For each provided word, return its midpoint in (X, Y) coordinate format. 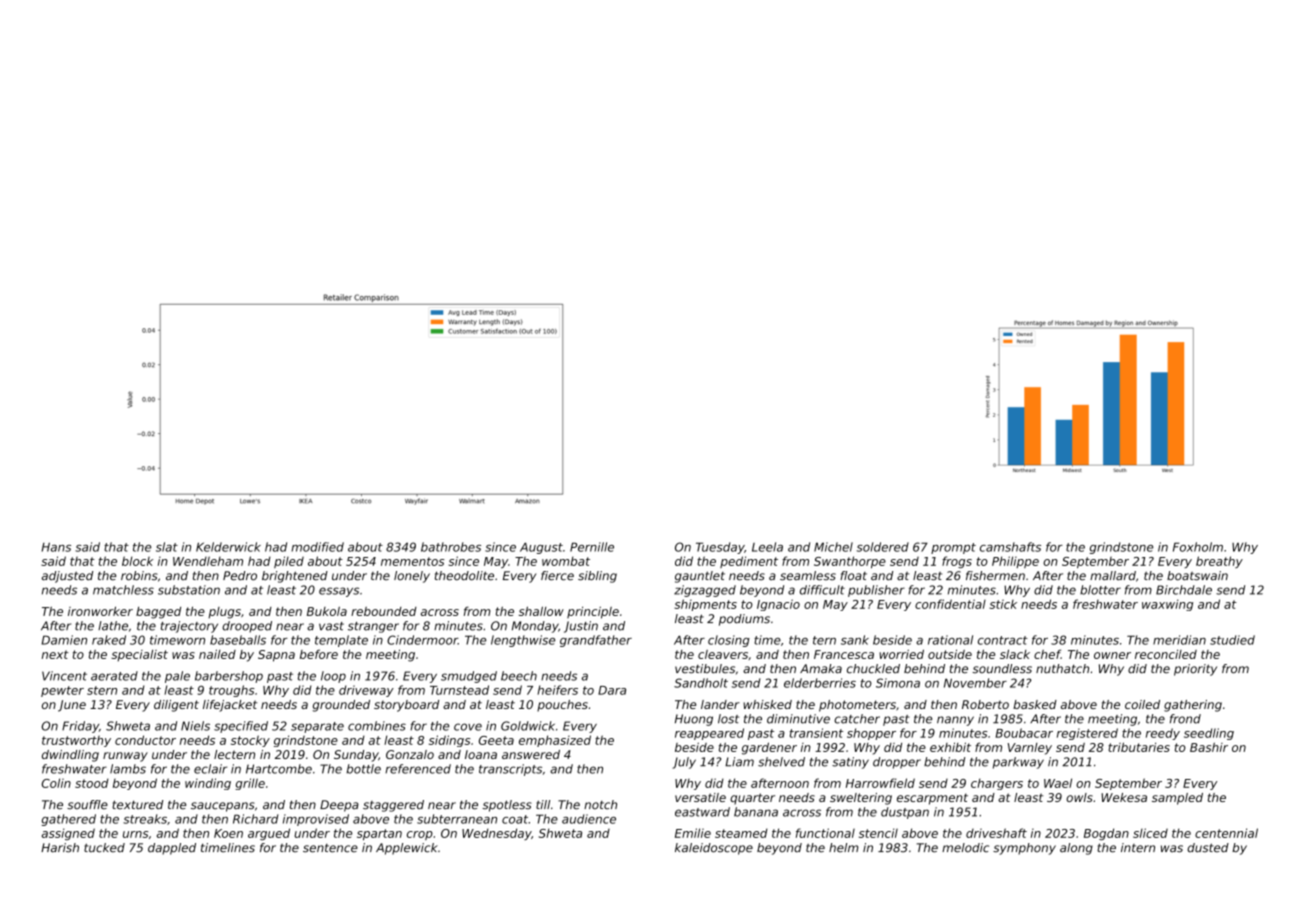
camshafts (1010, 547)
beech (519, 676)
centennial (1226, 833)
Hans (56, 547)
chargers (997, 784)
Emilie (693, 833)
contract (1003, 640)
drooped (247, 627)
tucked (104, 848)
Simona (898, 683)
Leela (767, 547)
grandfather (596, 641)
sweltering (861, 799)
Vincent (64, 676)
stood (92, 783)
